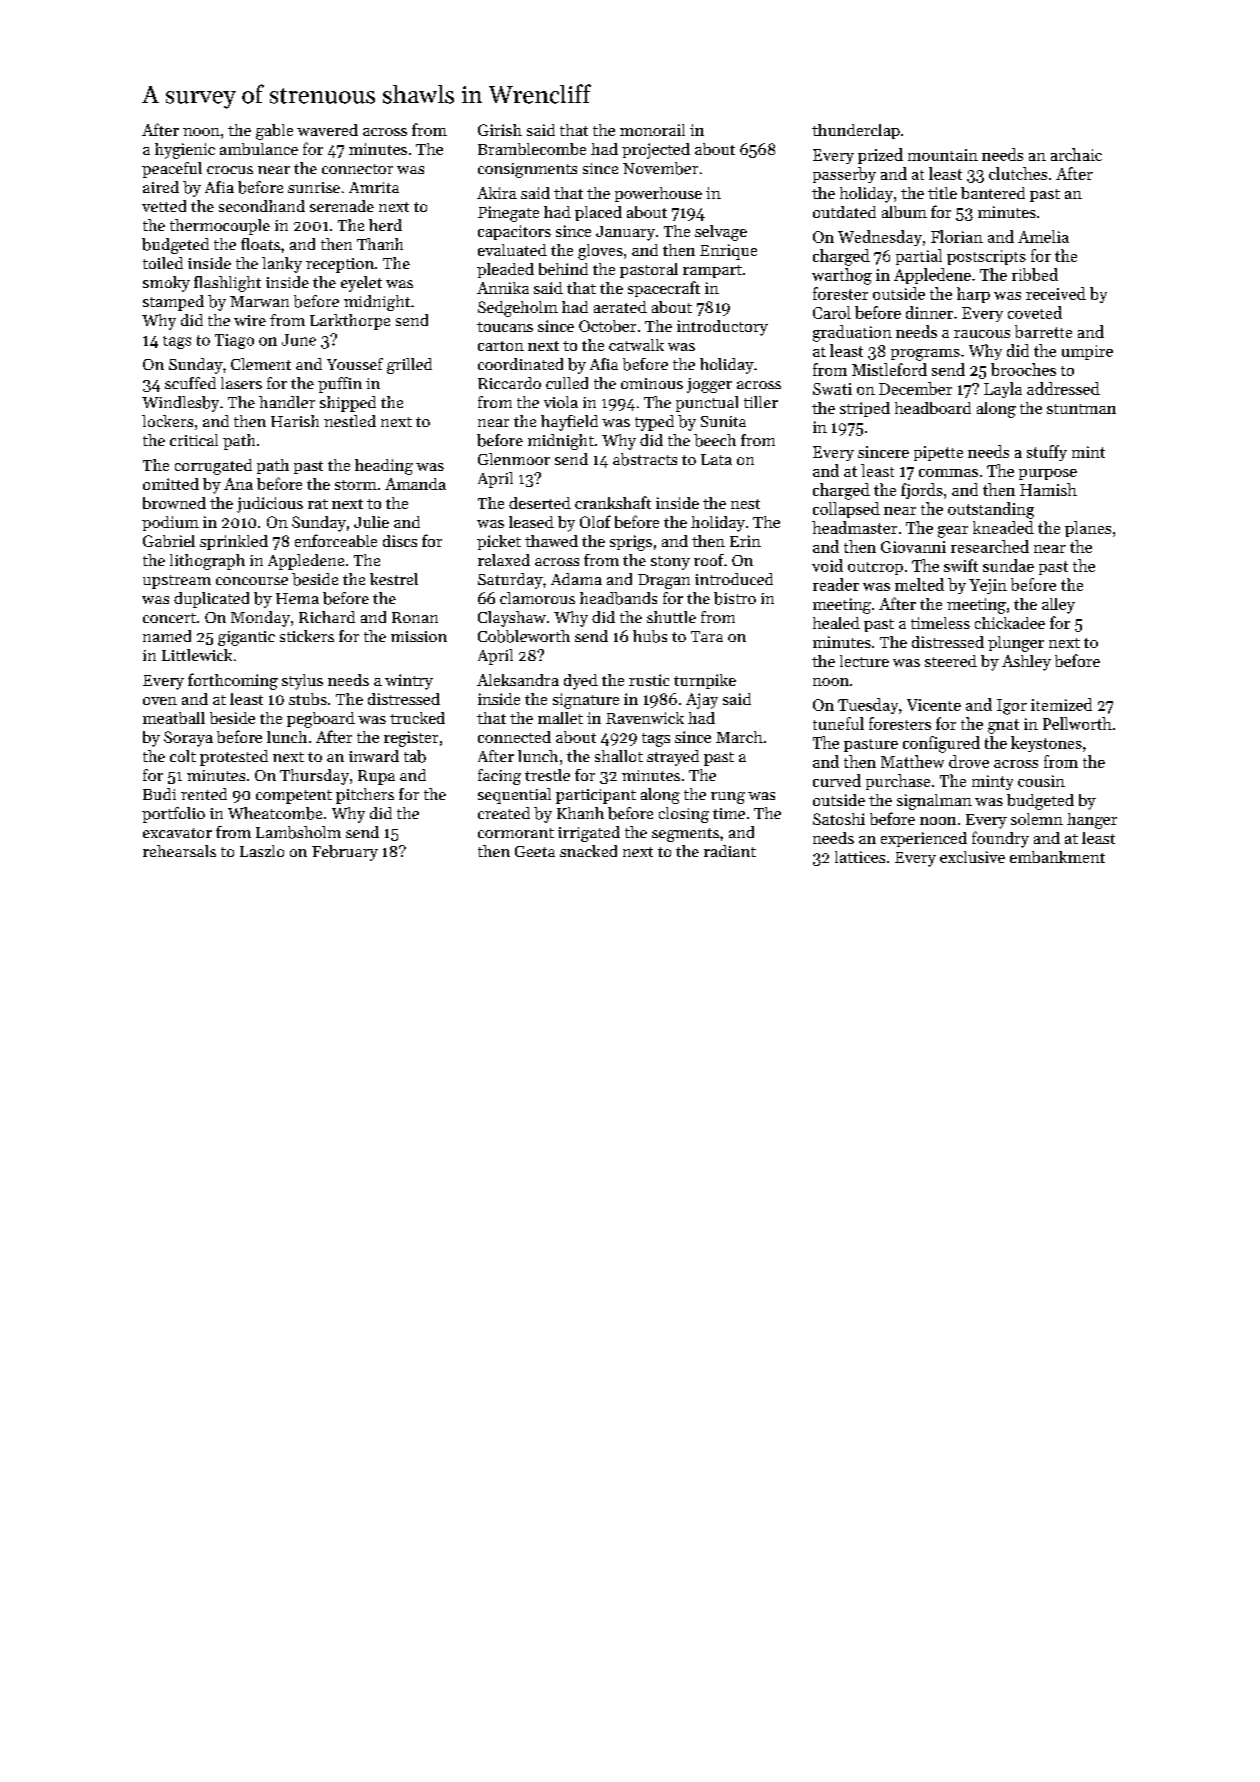 This image has height=1782, width=1260. What do you see at coordinates (868, 706) in the image?
I see `Tuesday` at bounding box center [868, 706].
